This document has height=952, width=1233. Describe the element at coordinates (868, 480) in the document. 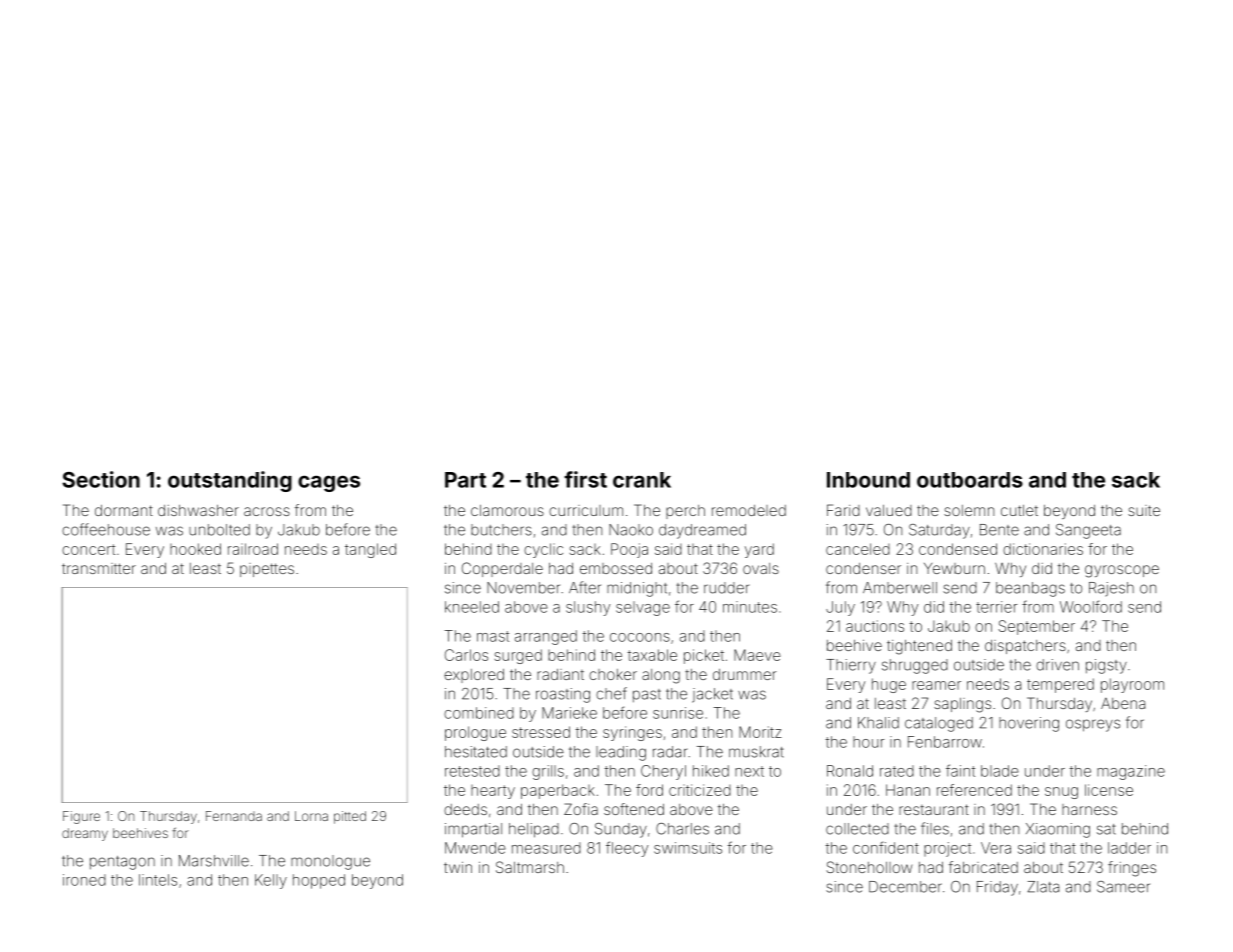

I see `Inbound` at that location.
